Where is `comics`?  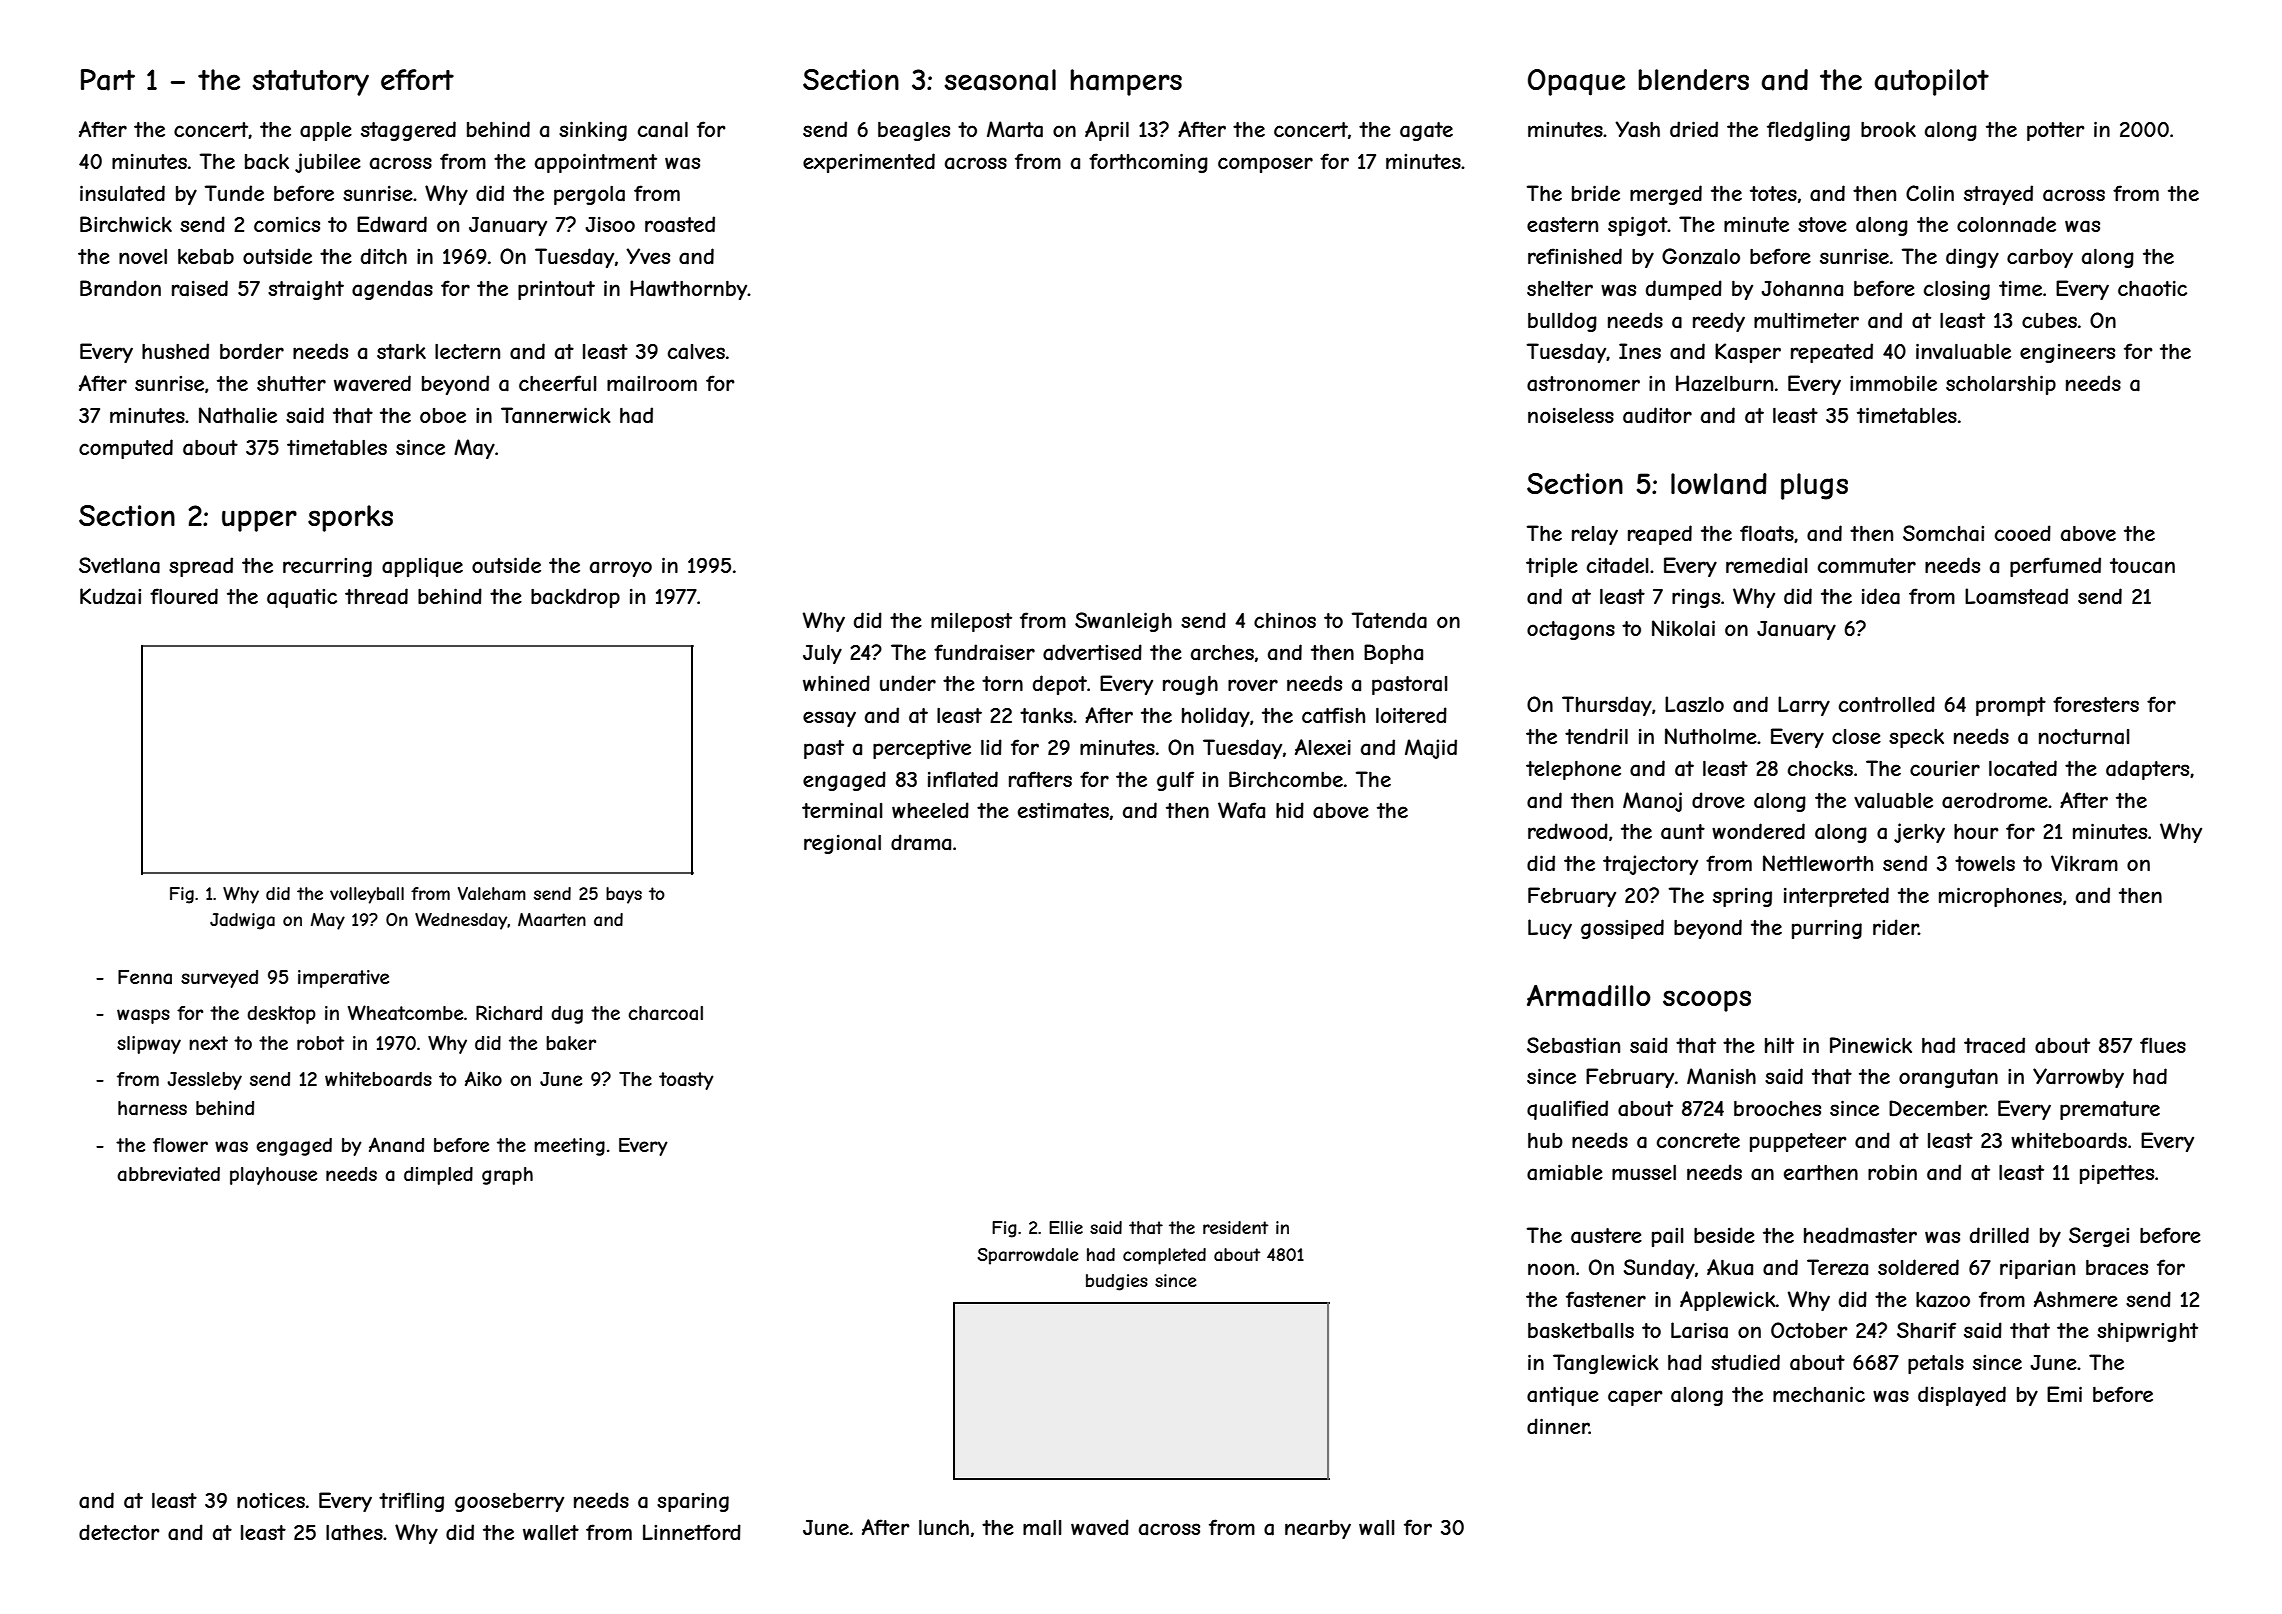
comics is located at coordinates (287, 224).
